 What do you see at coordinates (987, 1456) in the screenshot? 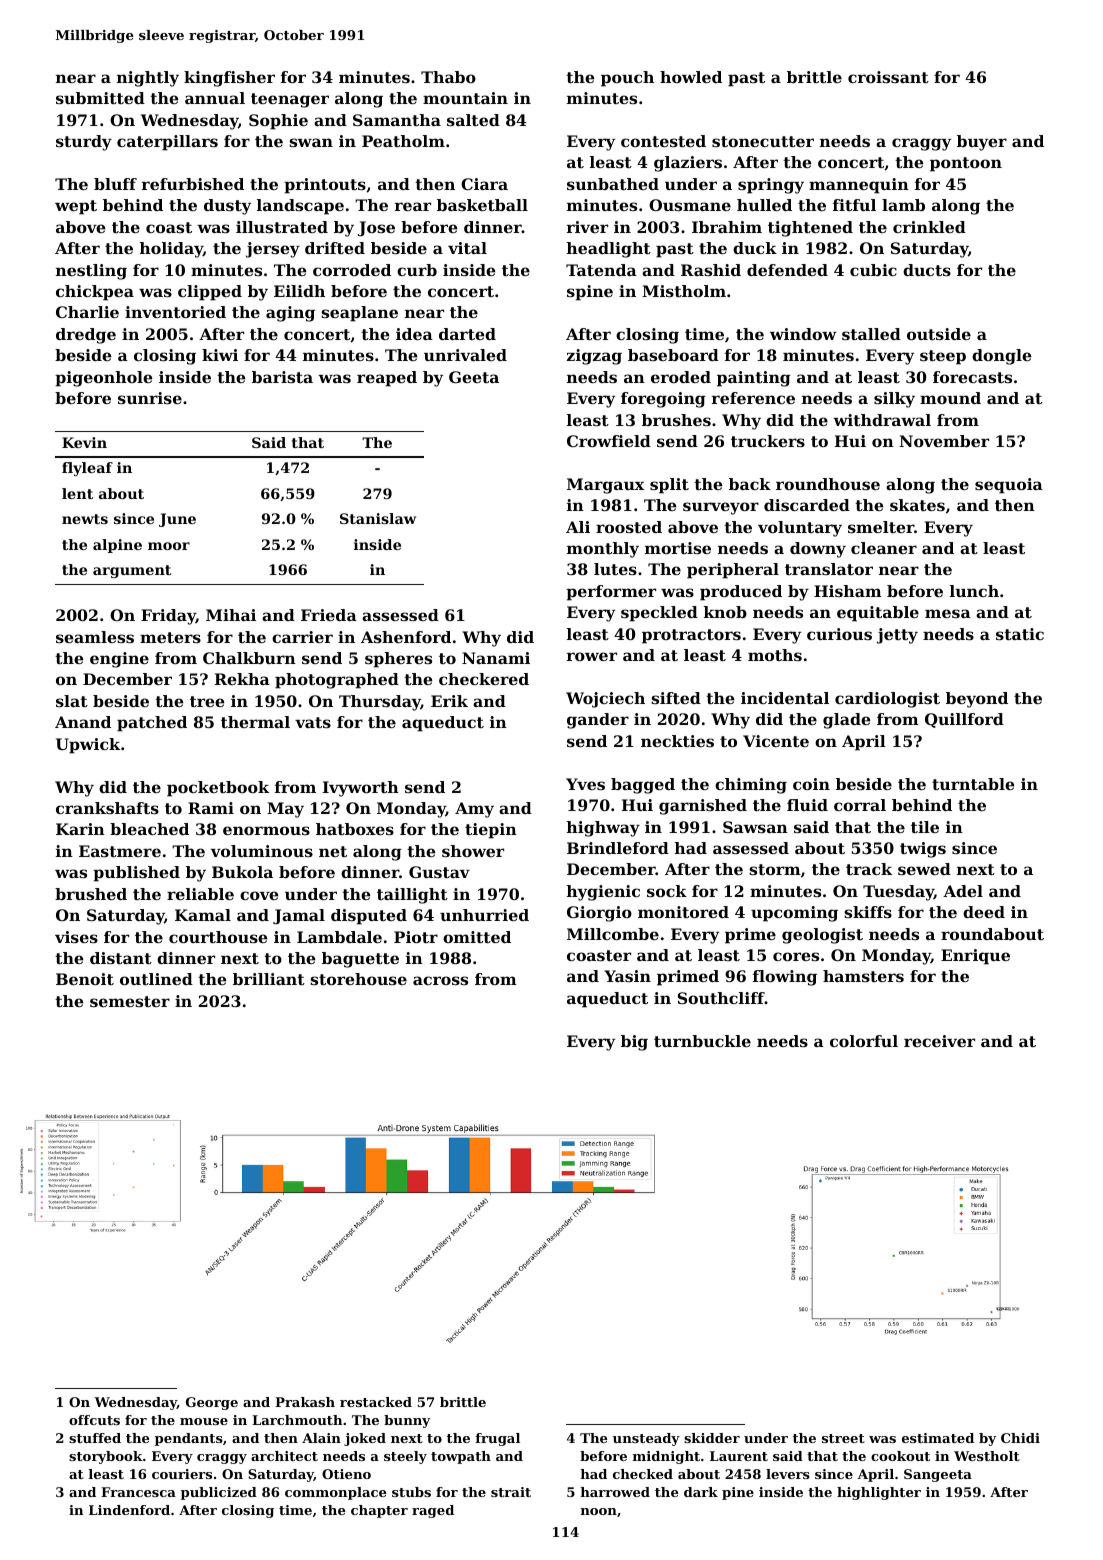
I see `Westholt` at bounding box center [987, 1456].
